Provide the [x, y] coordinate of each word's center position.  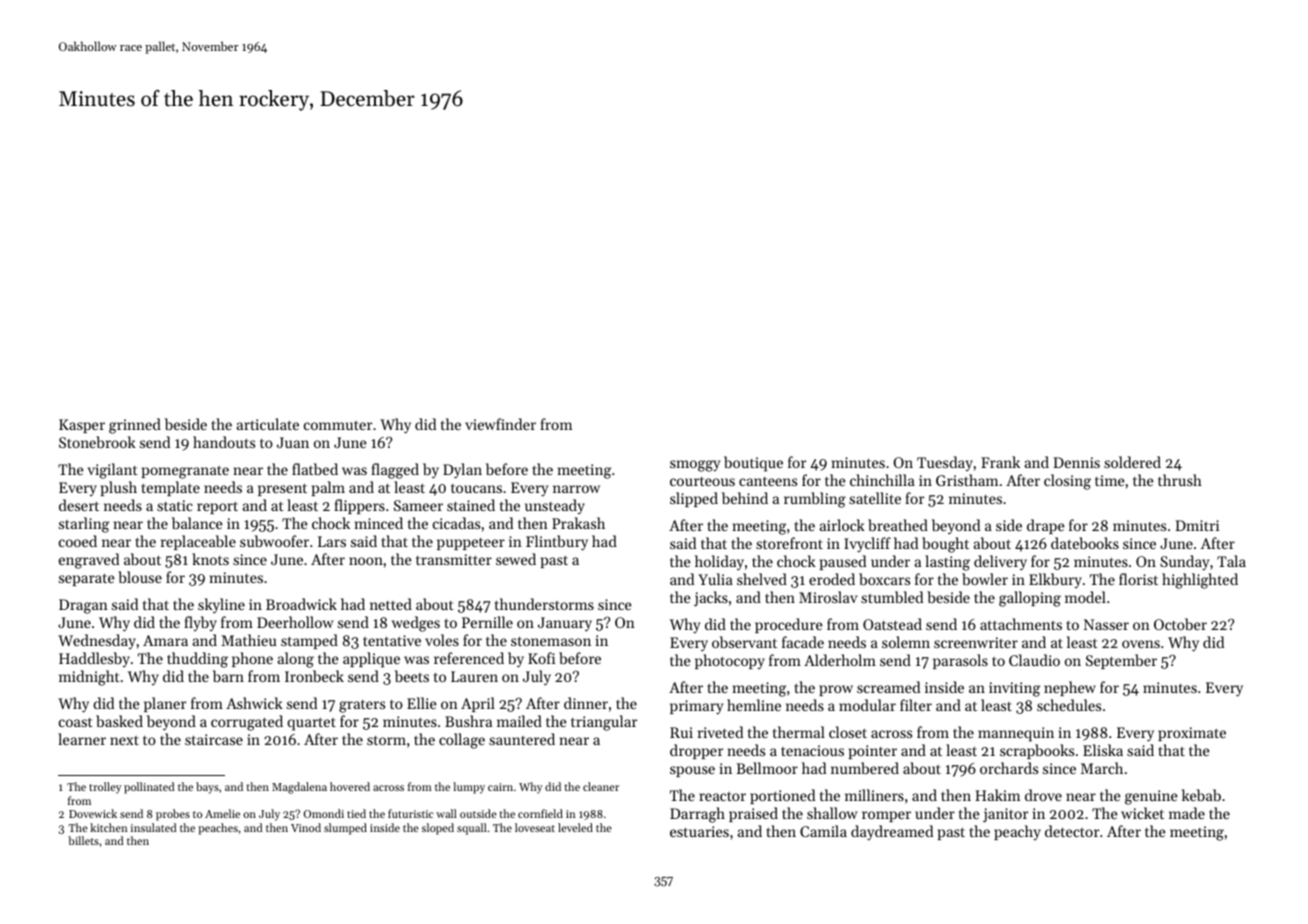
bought [945, 545]
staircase [214, 739]
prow [836, 690]
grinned [135, 426]
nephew [1070, 688]
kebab [1201, 795]
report [217, 507]
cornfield [540, 813]
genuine [1151, 797]
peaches [218, 829]
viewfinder [500, 424]
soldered [1132, 462]
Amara [165, 640]
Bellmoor [767, 768]
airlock [842, 525]
